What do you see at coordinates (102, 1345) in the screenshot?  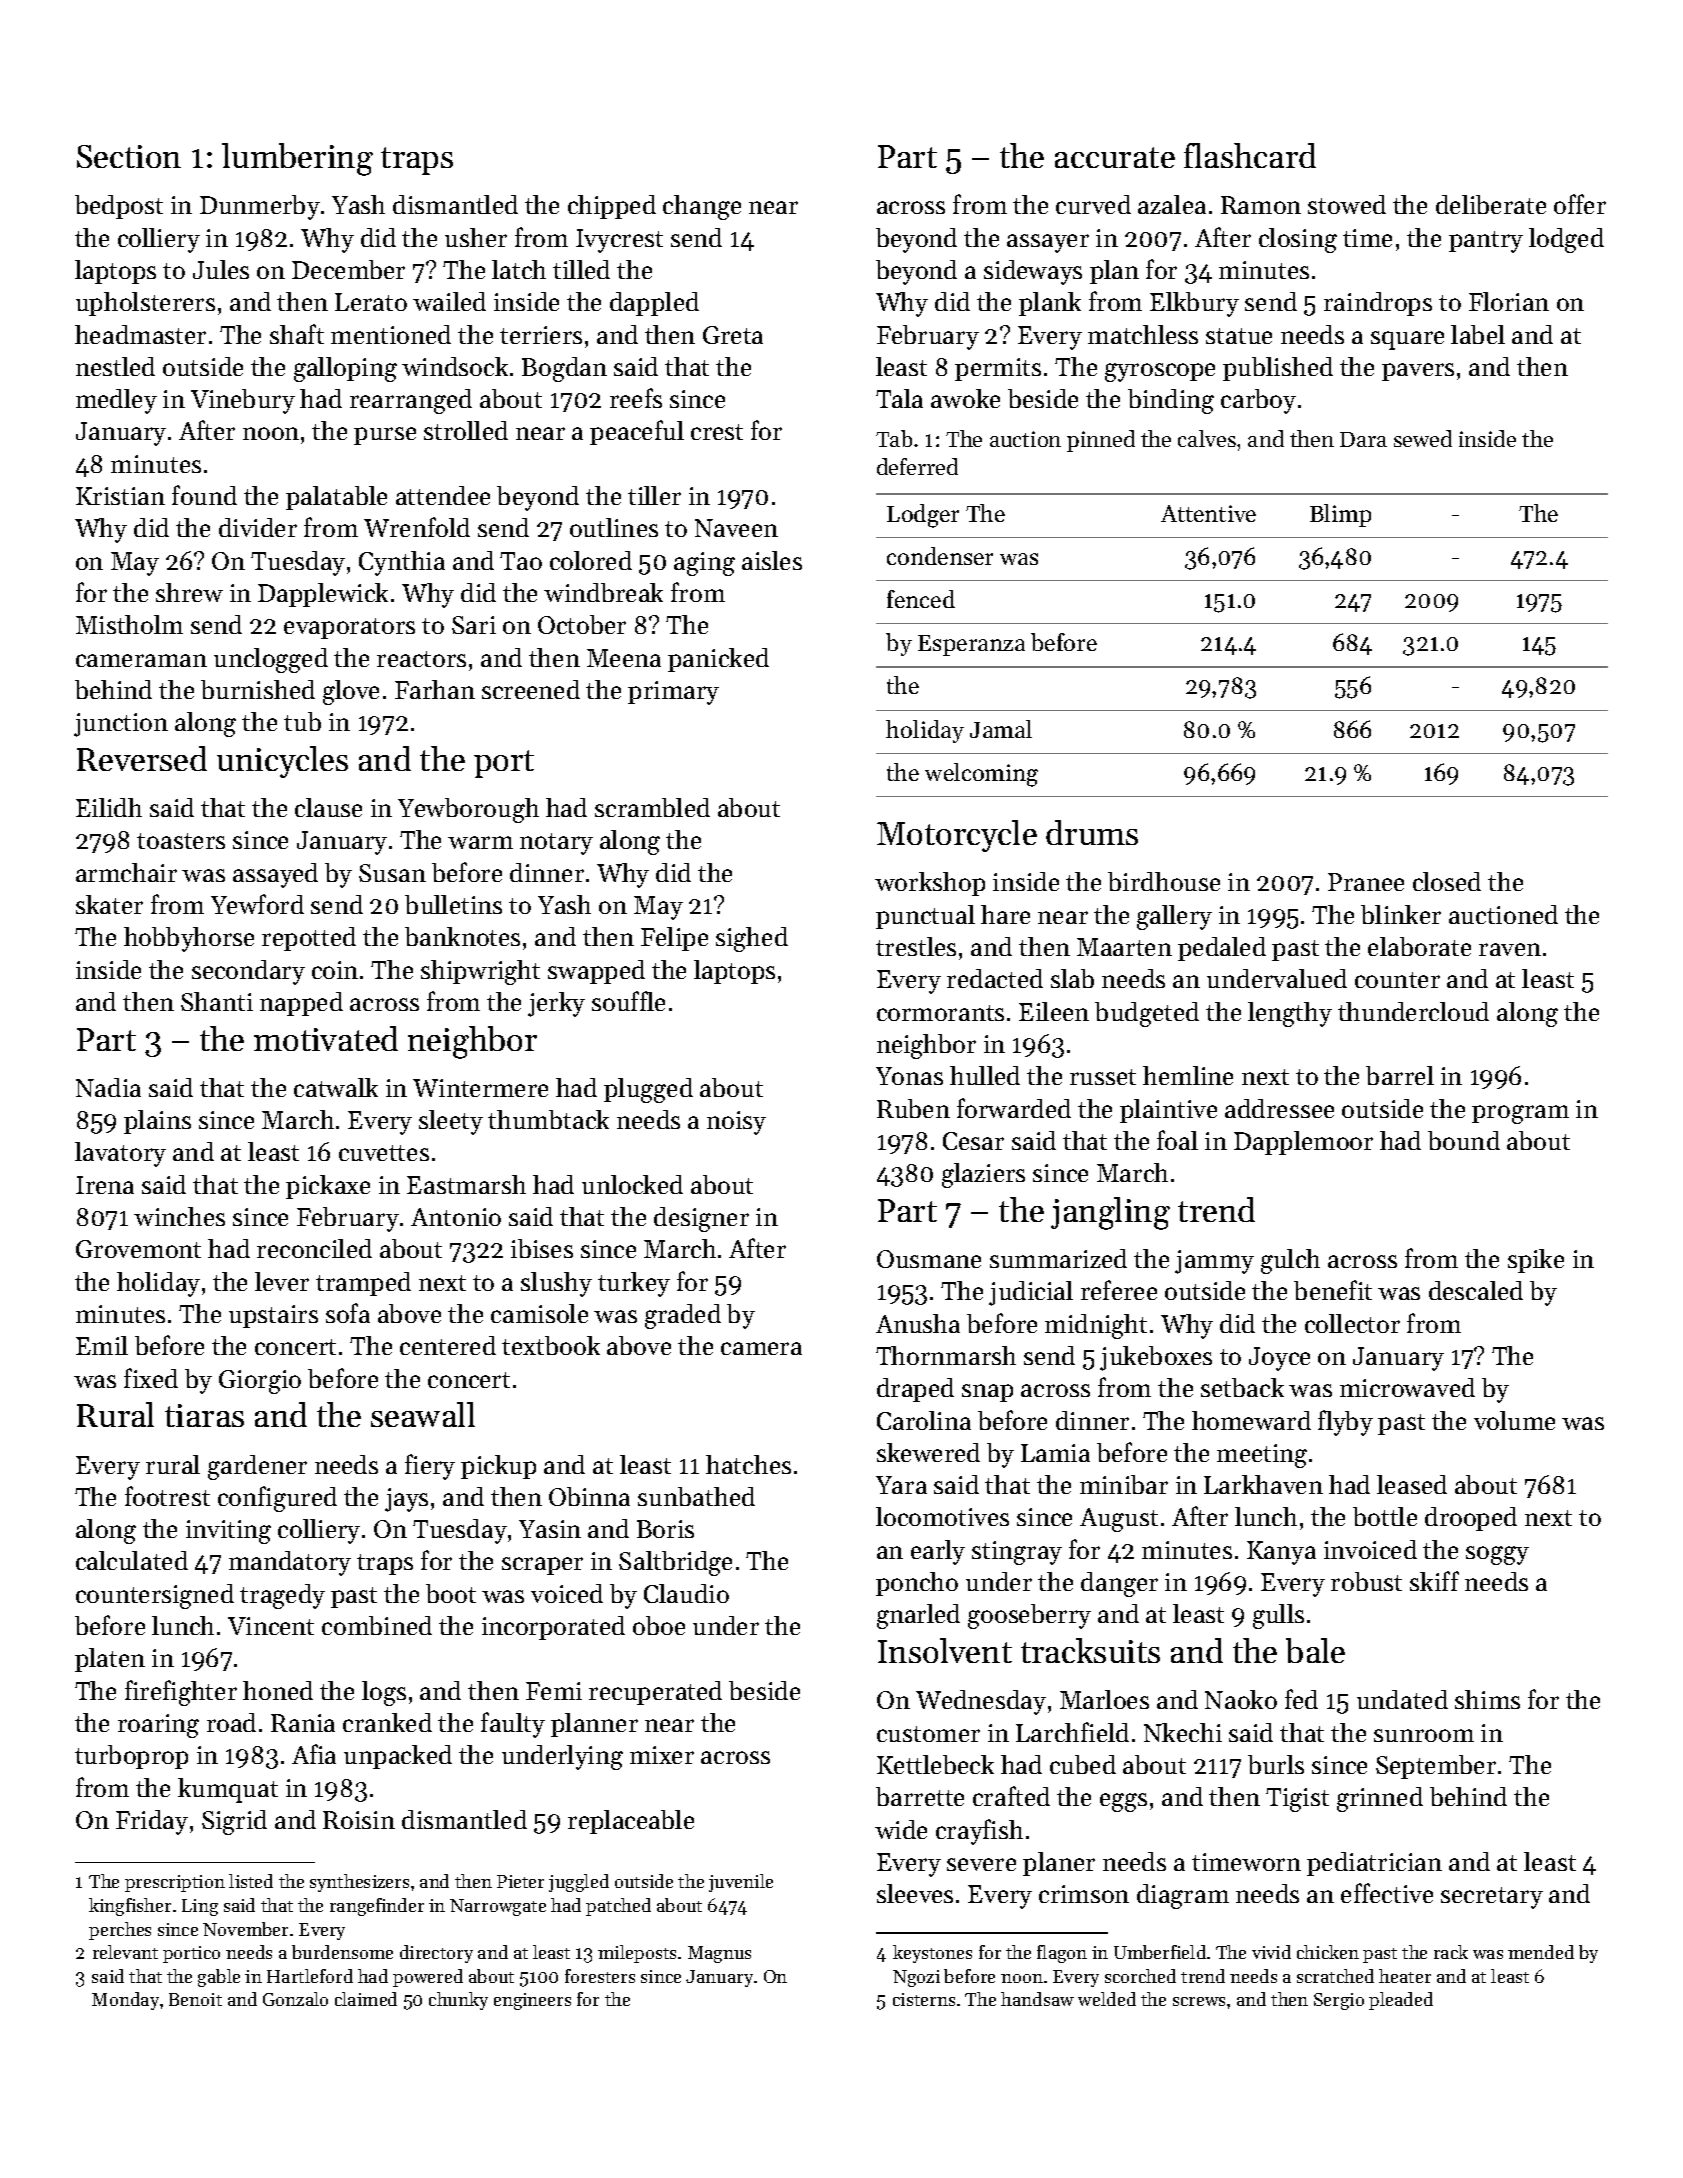 I see `Emil` at bounding box center [102, 1345].
